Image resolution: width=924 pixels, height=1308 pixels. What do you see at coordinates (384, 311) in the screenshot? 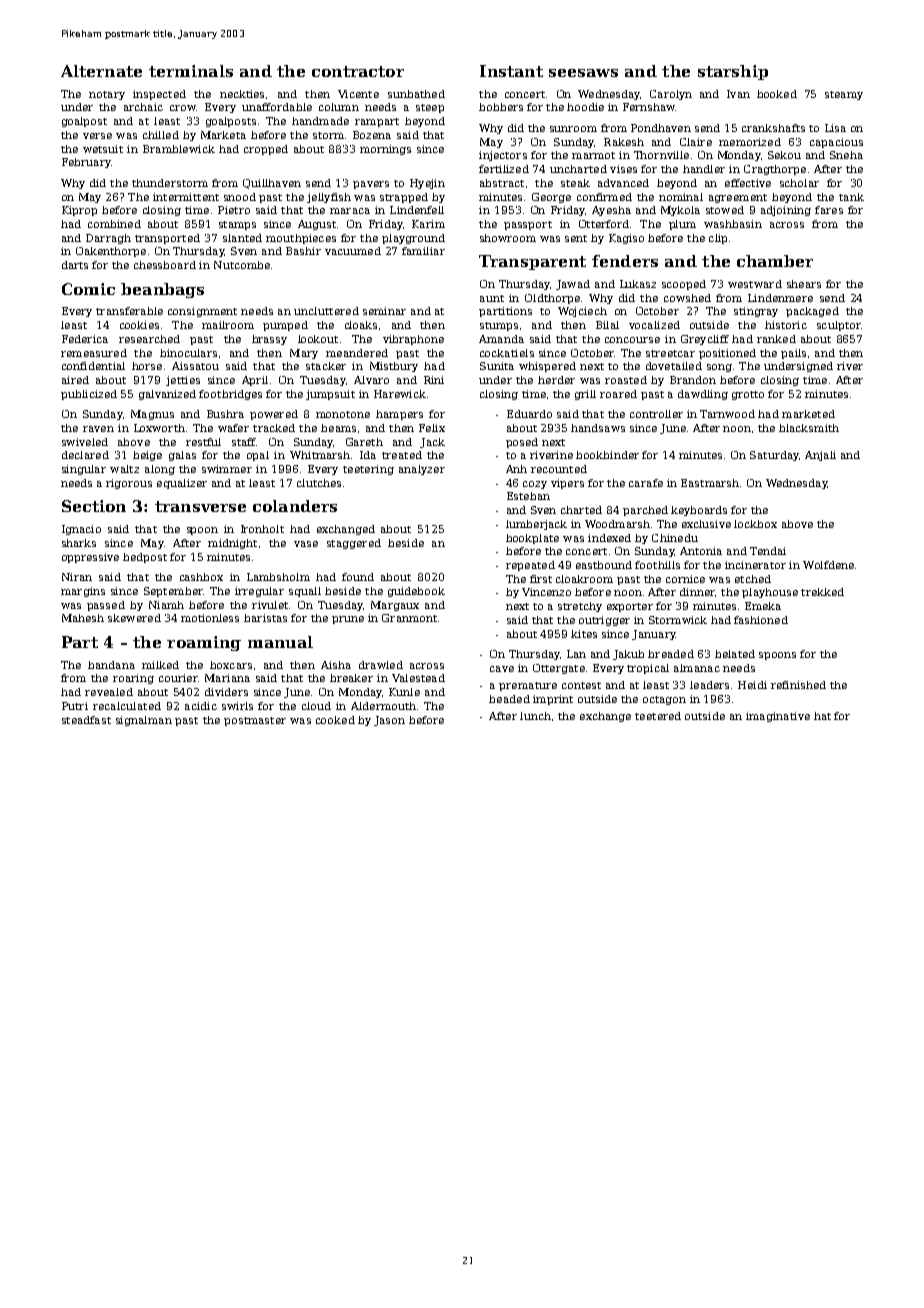
I see `seminar` at bounding box center [384, 311].
